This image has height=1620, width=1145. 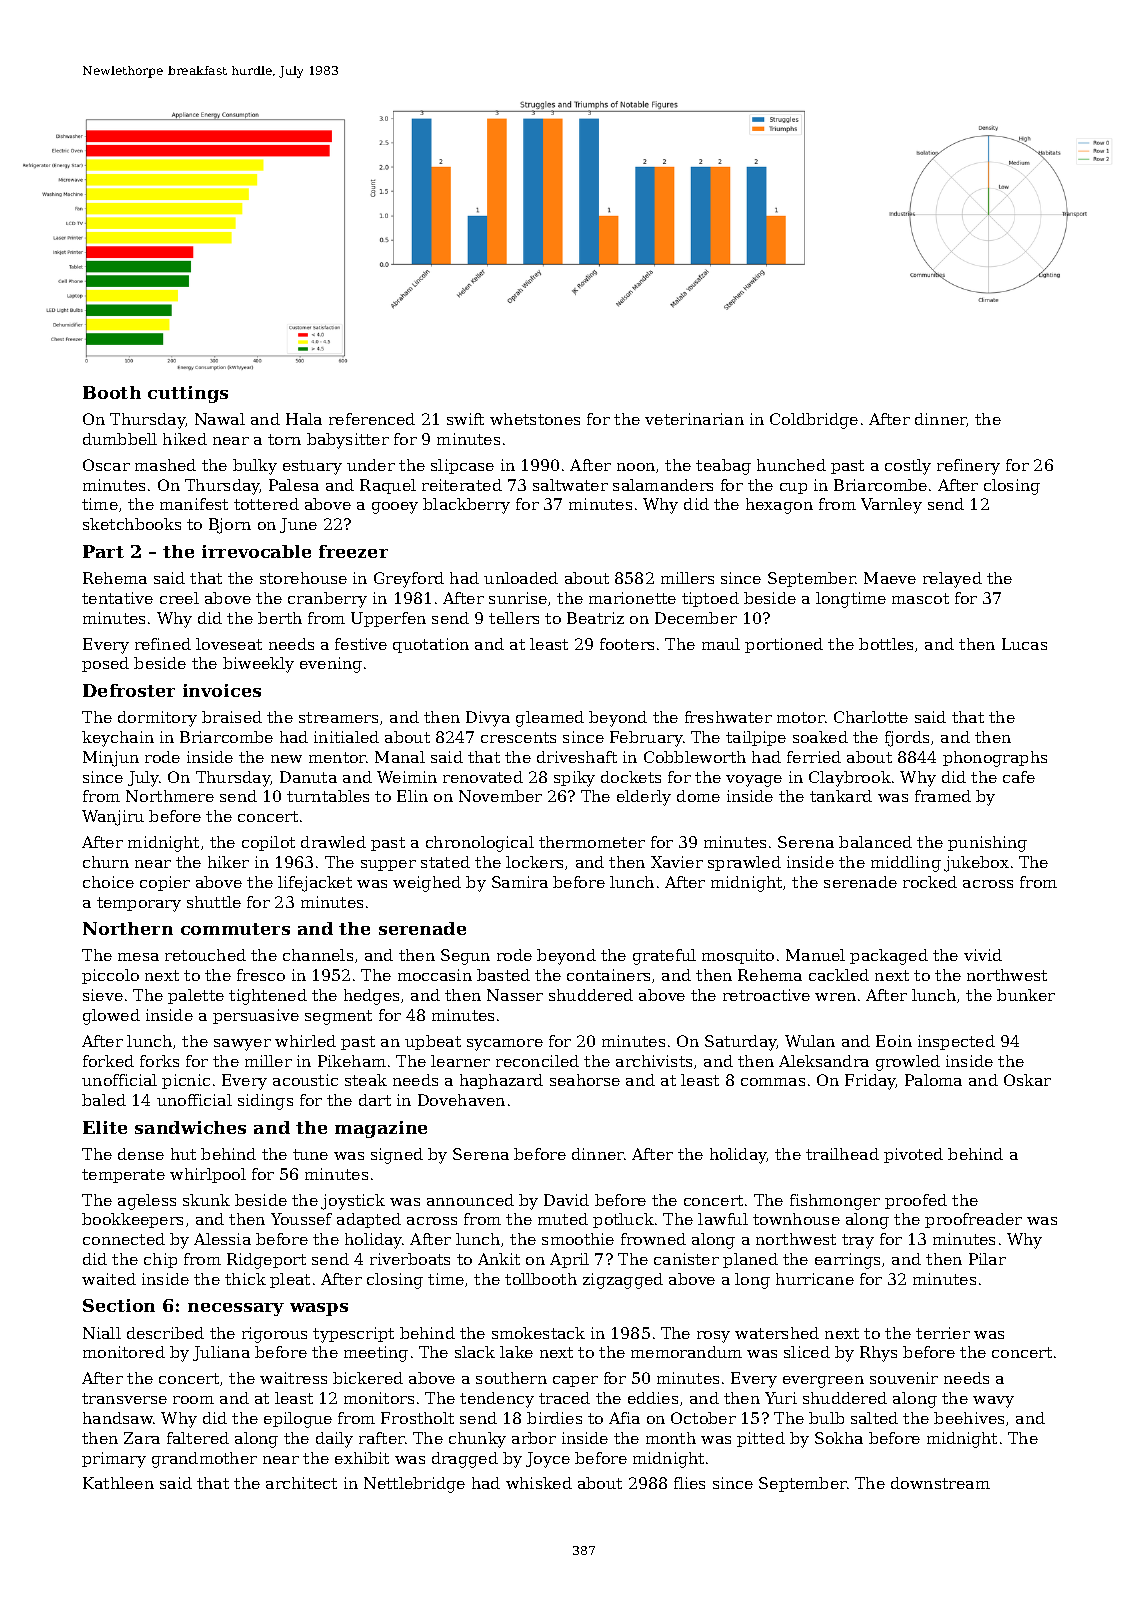 I want to click on grandmother, so click(x=204, y=1460).
